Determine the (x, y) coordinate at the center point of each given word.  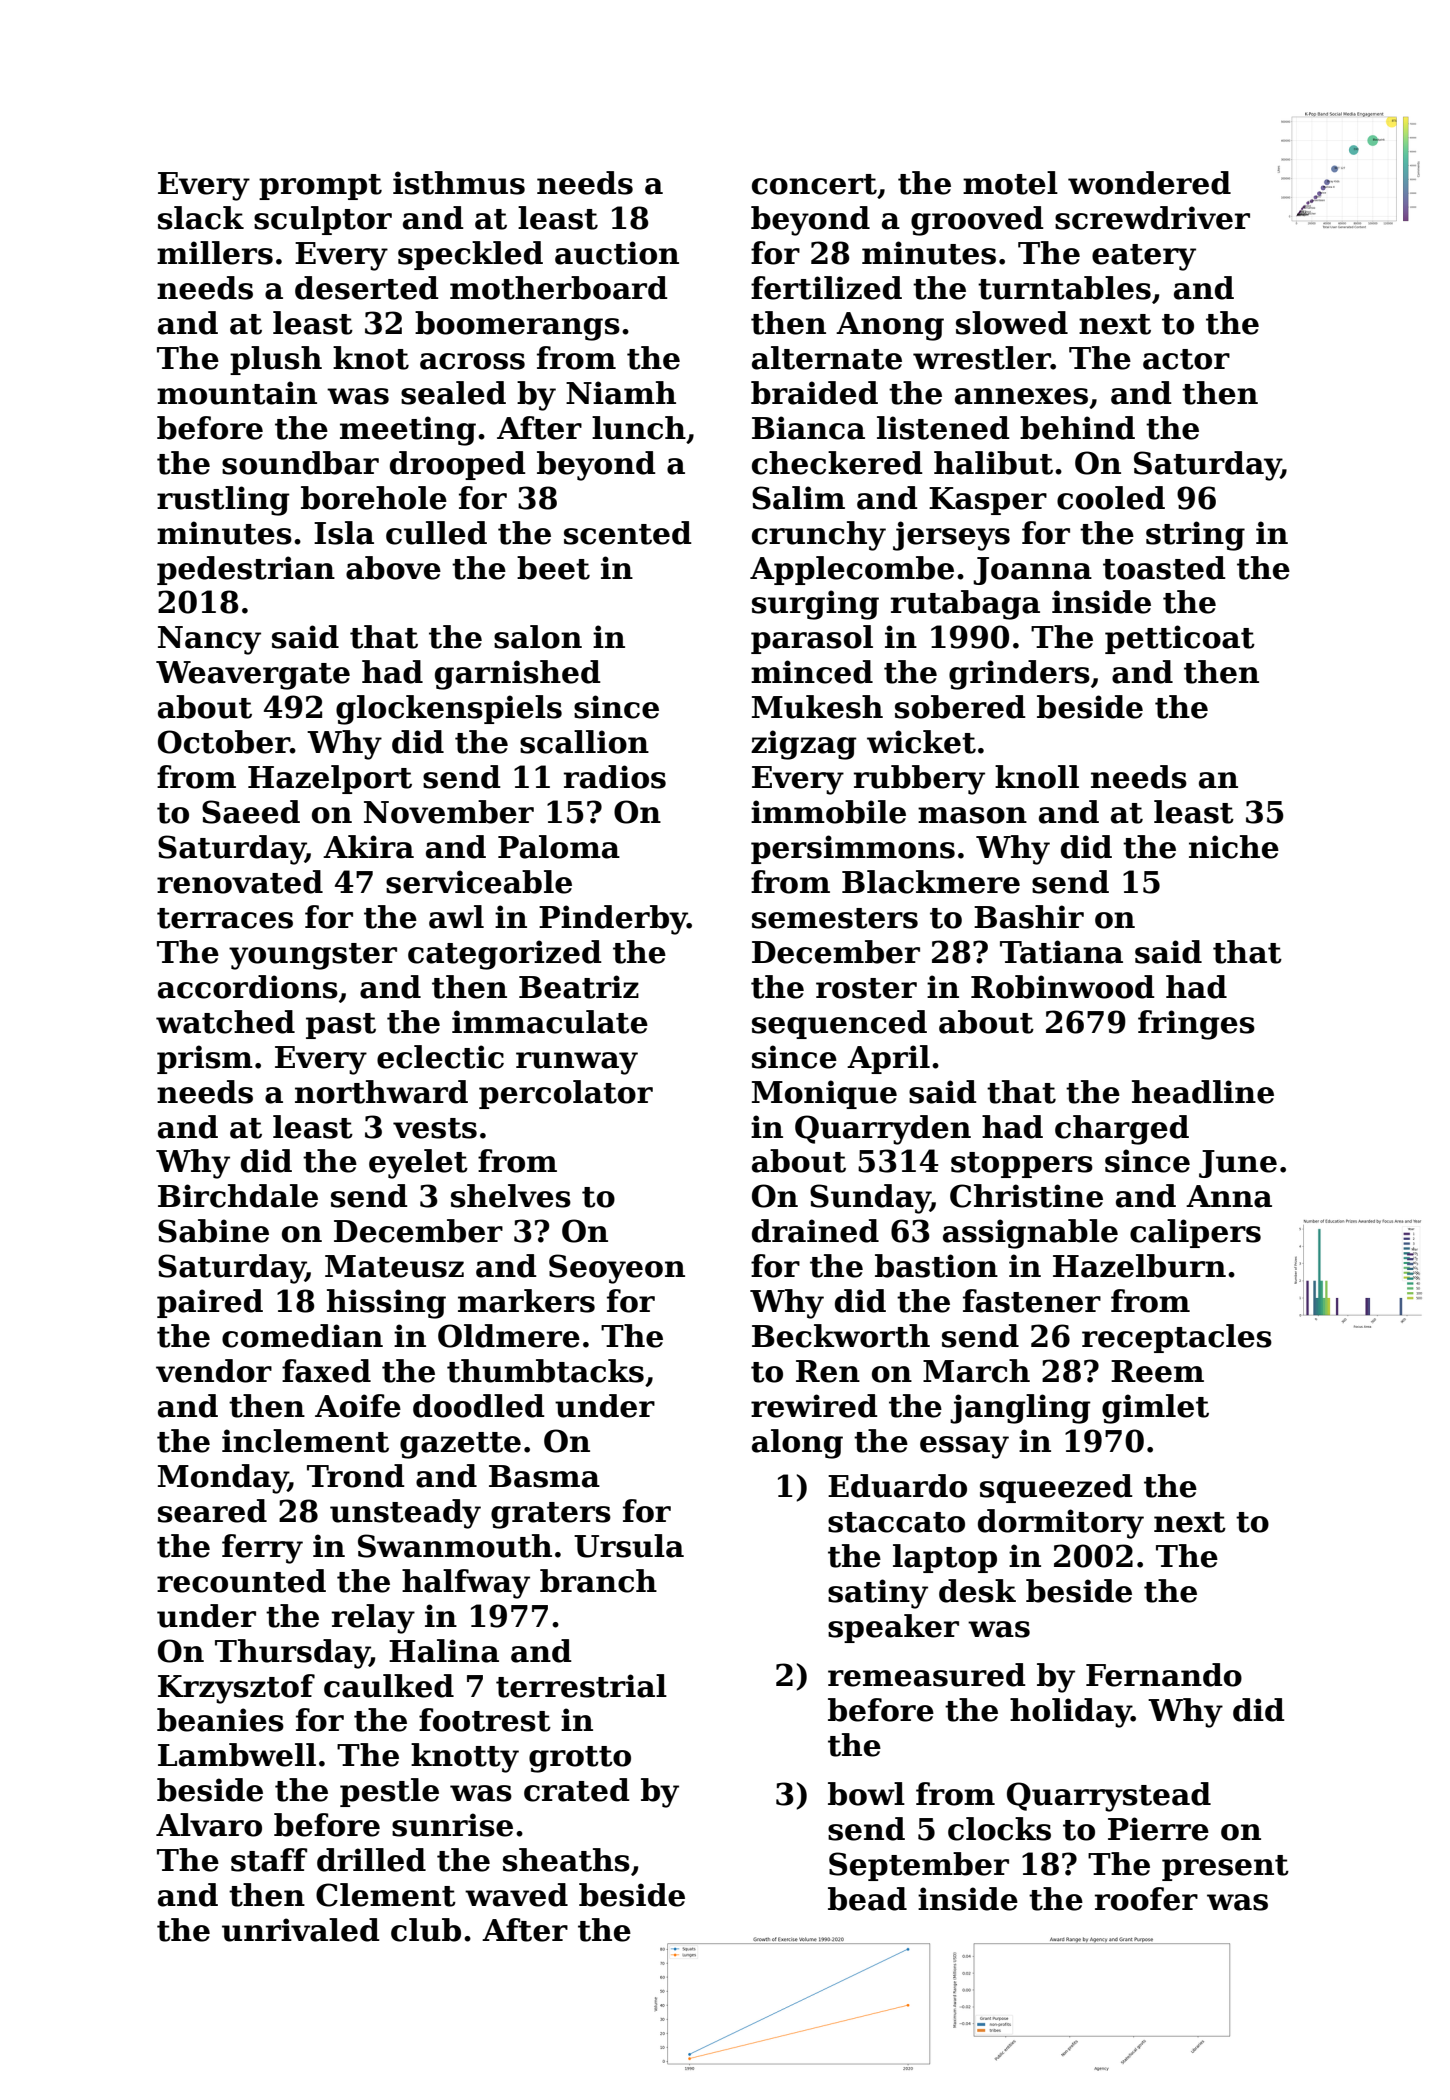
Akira (368, 847)
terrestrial (581, 1686)
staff (269, 1860)
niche (1234, 847)
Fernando (1164, 1675)
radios (615, 777)
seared (212, 1511)
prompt (320, 187)
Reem (1157, 1371)
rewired (814, 1406)
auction (617, 253)
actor (1186, 359)
